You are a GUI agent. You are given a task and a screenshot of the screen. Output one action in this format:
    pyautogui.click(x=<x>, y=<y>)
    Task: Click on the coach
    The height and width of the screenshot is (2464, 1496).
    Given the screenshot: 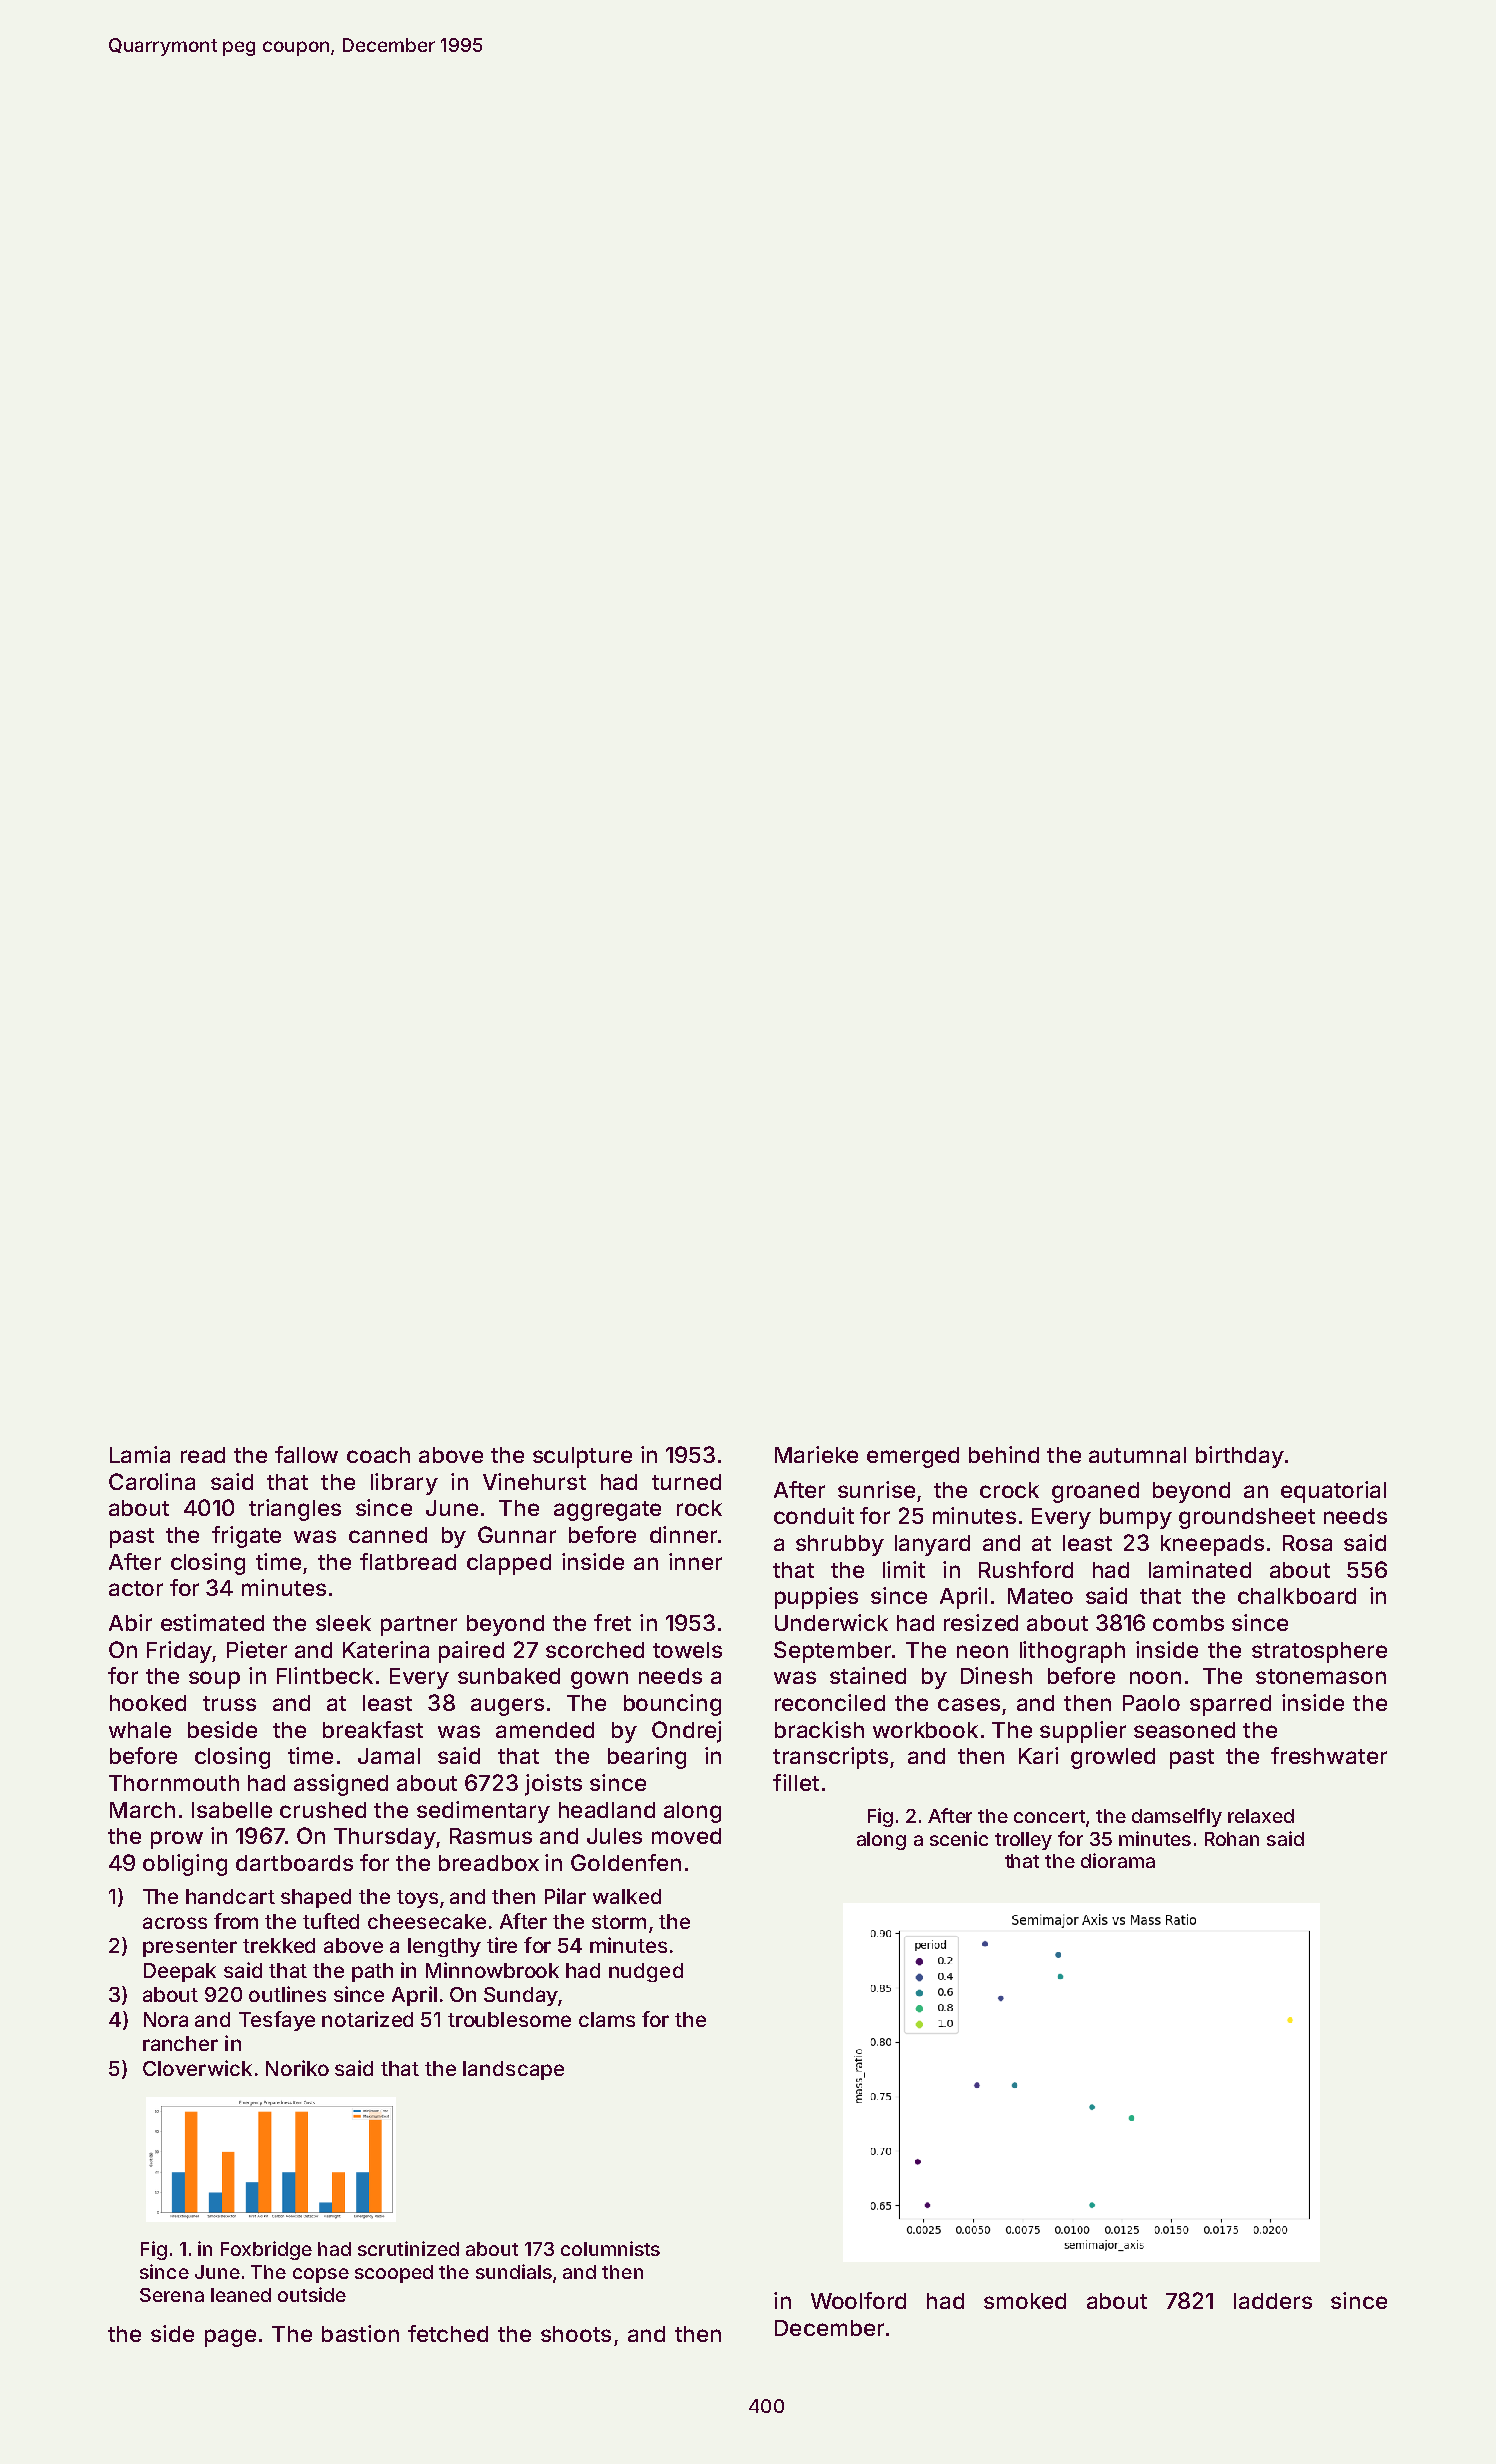 What is the action you would take?
    pyautogui.click(x=378, y=1455)
